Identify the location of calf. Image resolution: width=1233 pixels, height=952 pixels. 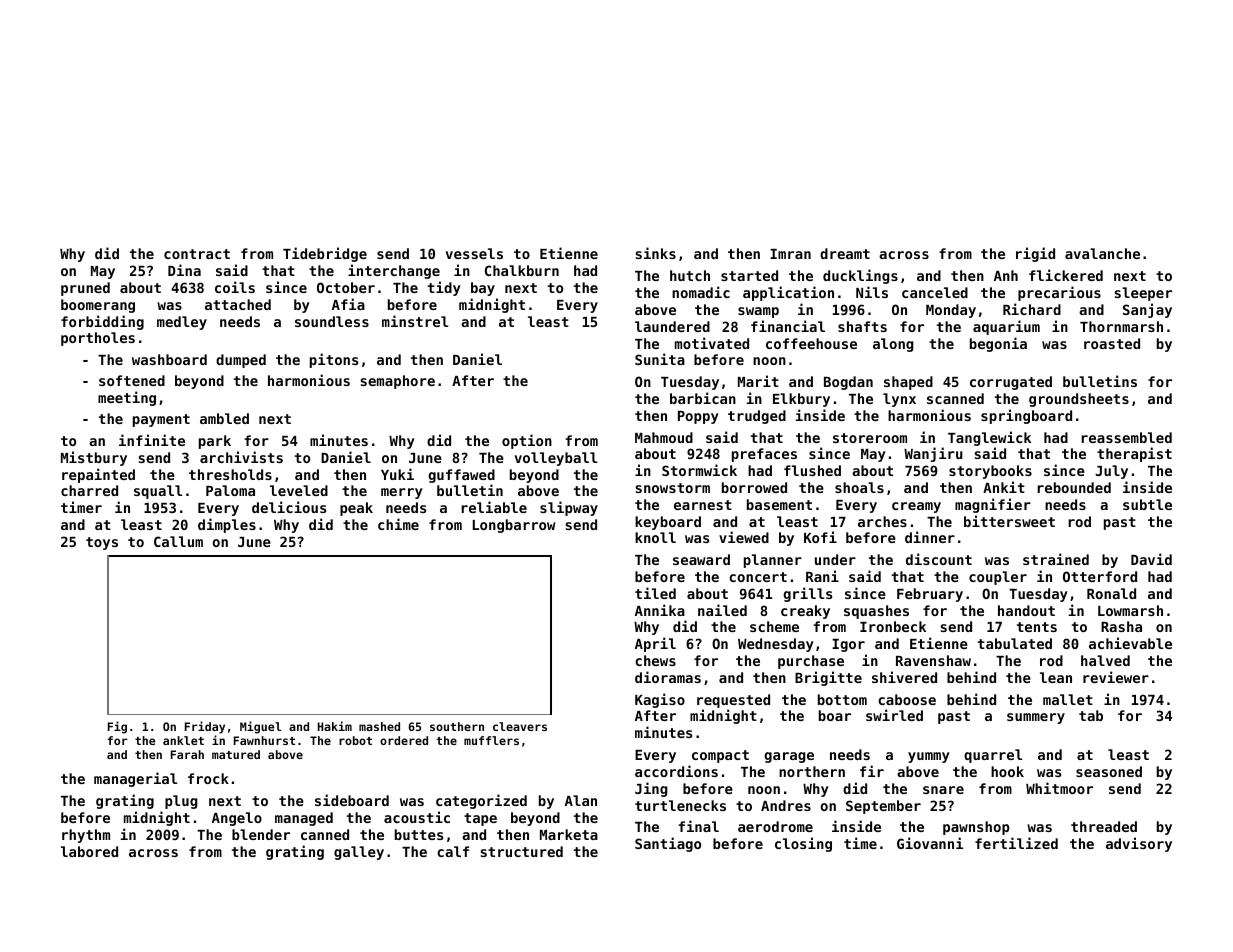
(453, 851).
